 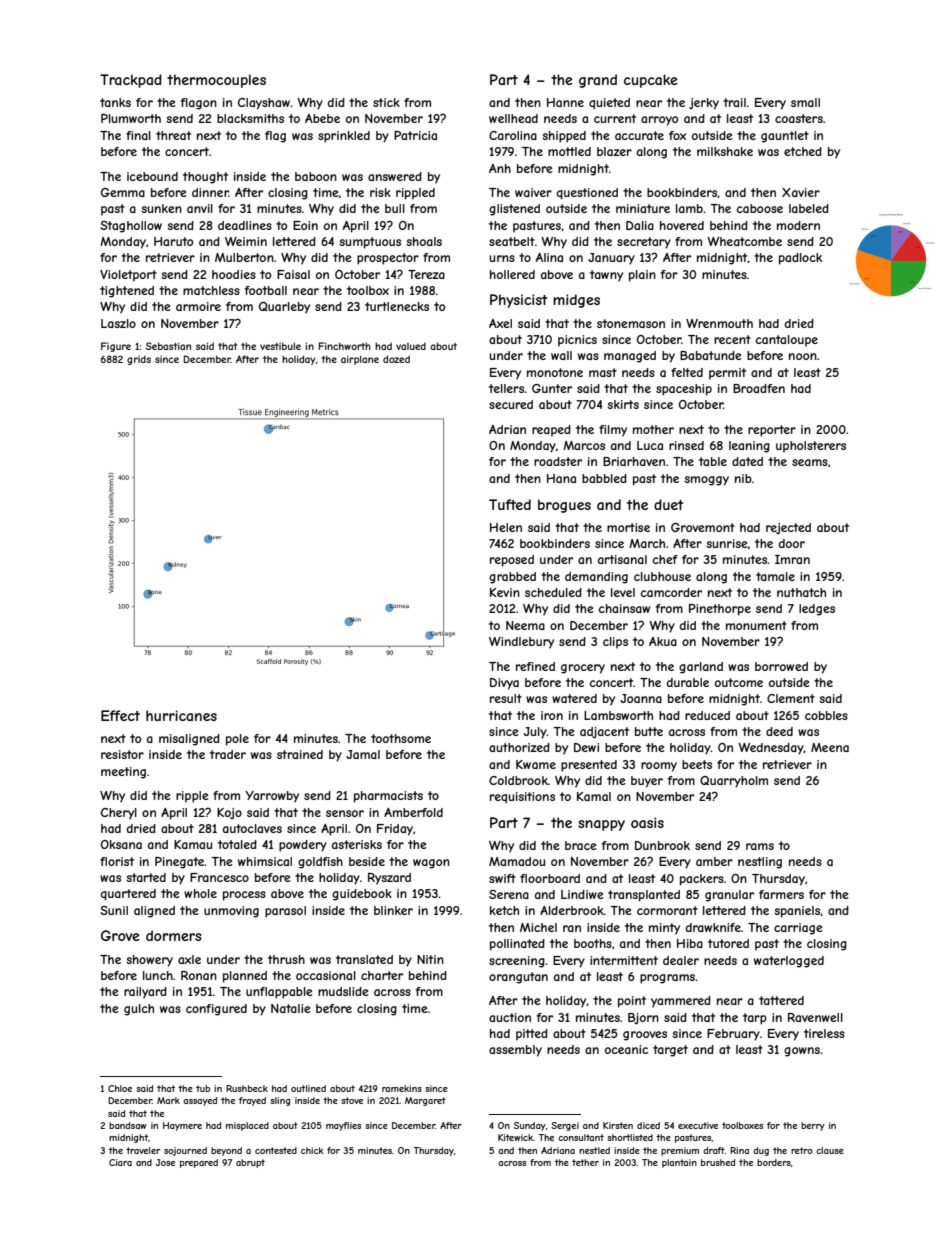 I want to click on oceanic, so click(x=626, y=1049).
